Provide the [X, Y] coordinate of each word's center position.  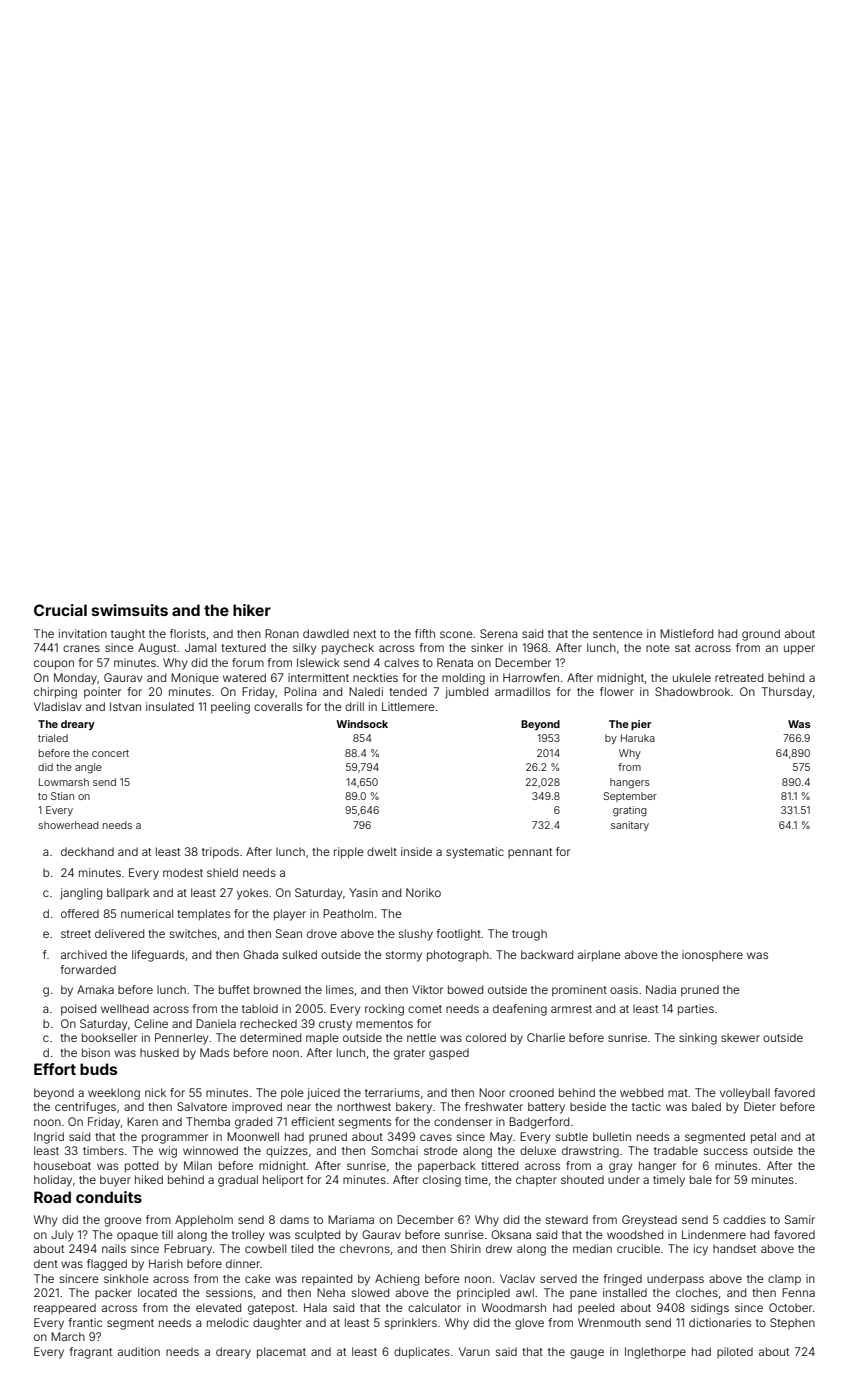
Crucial [60, 610]
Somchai [395, 1150]
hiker [252, 610]
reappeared [65, 1309]
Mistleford [686, 633]
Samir [800, 1219]
